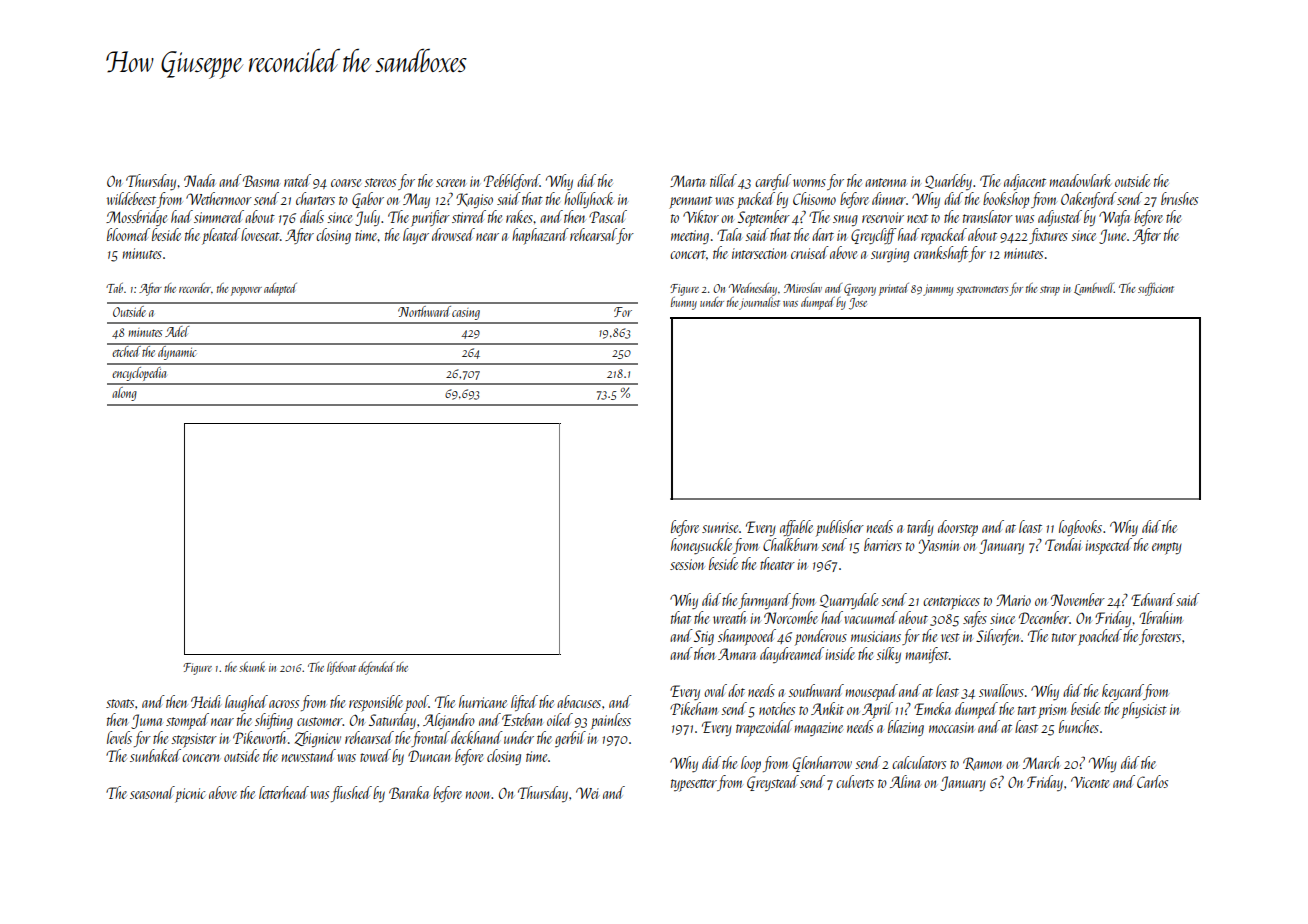  What do you see at coordinates (200, 758) in the screenshot?
I see `concern` at bounding box center [200, 758].
